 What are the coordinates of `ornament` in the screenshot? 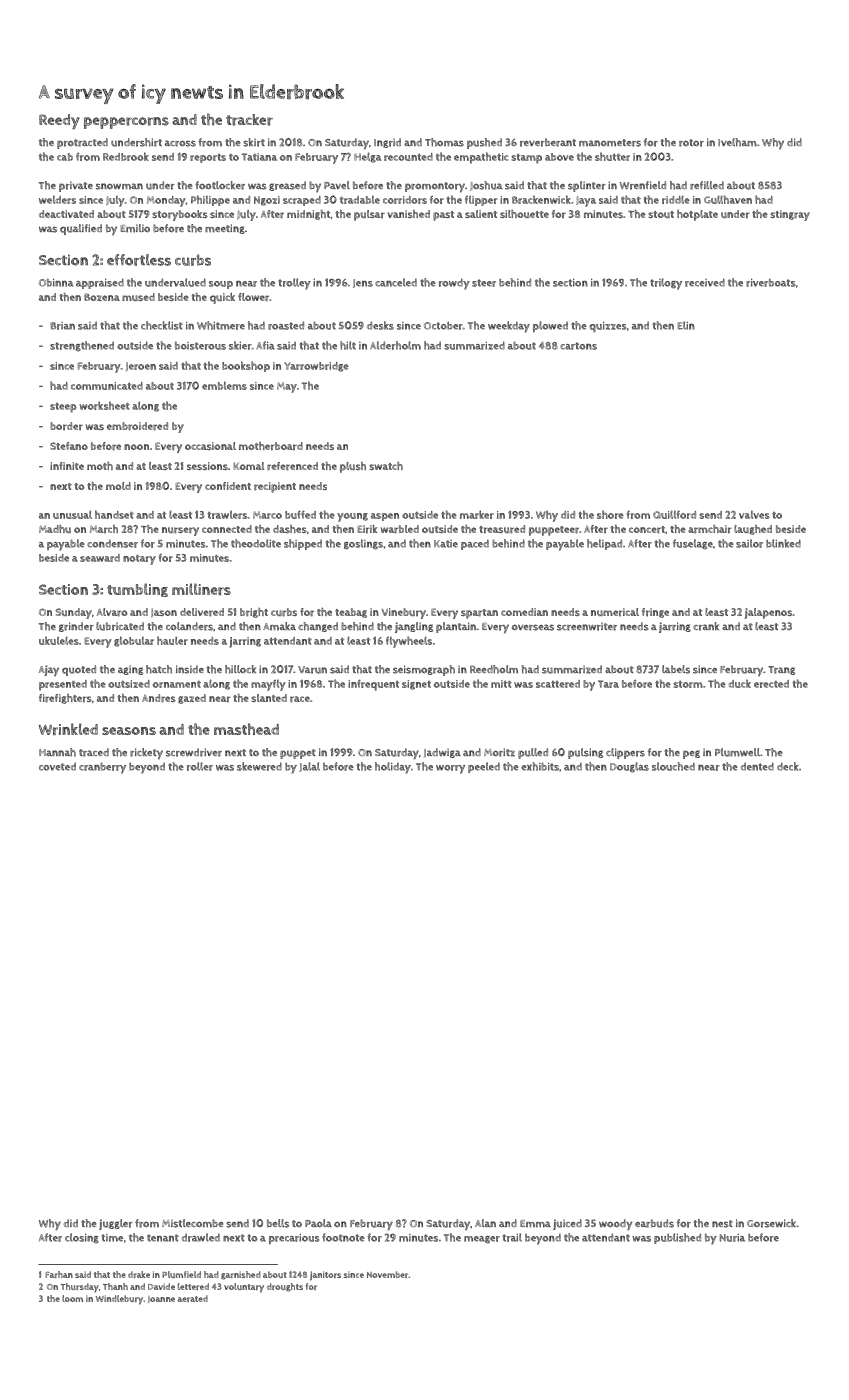 It's located at (177, 684).
